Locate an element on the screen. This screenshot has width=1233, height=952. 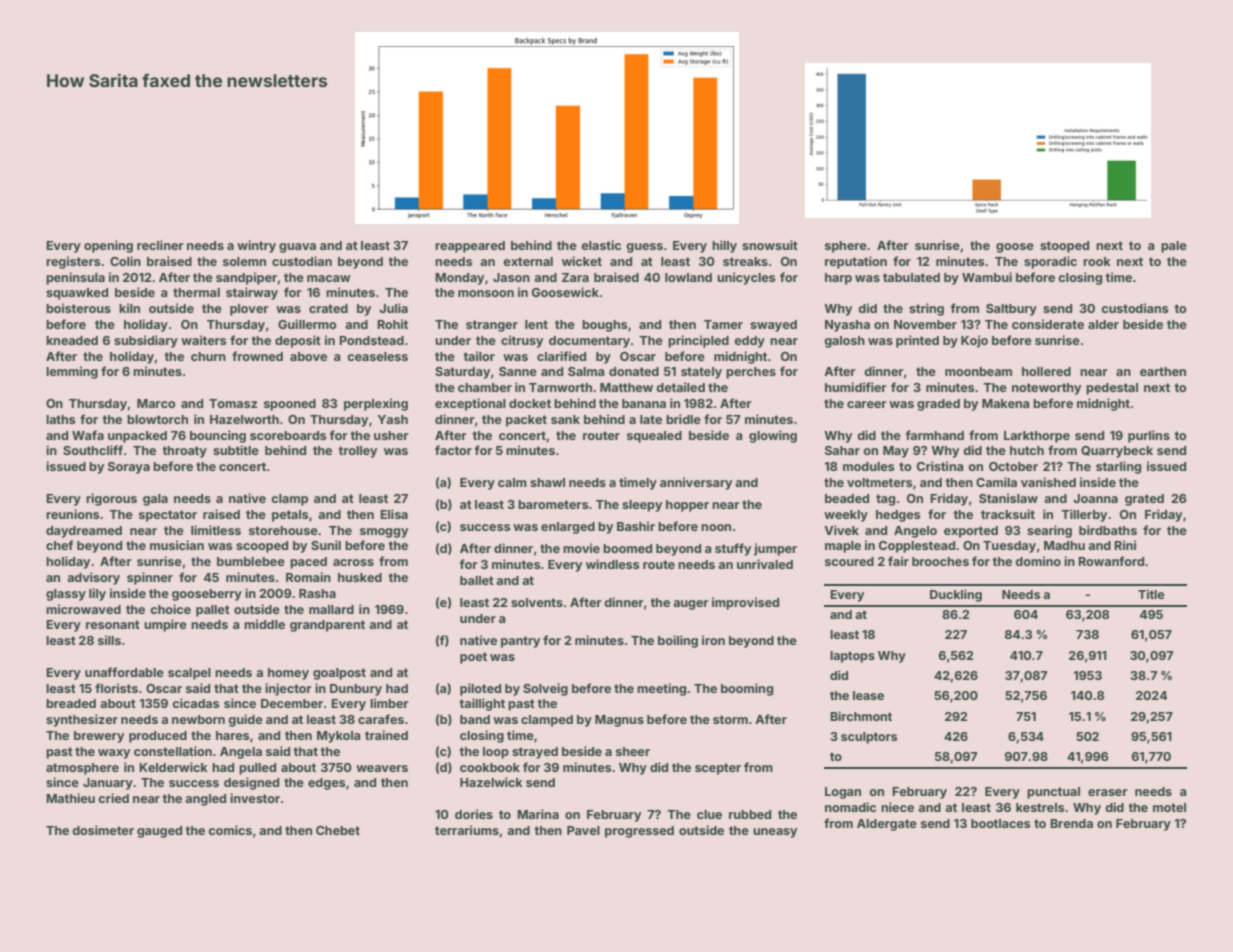
laptops is located at coordinates (852, 657).
